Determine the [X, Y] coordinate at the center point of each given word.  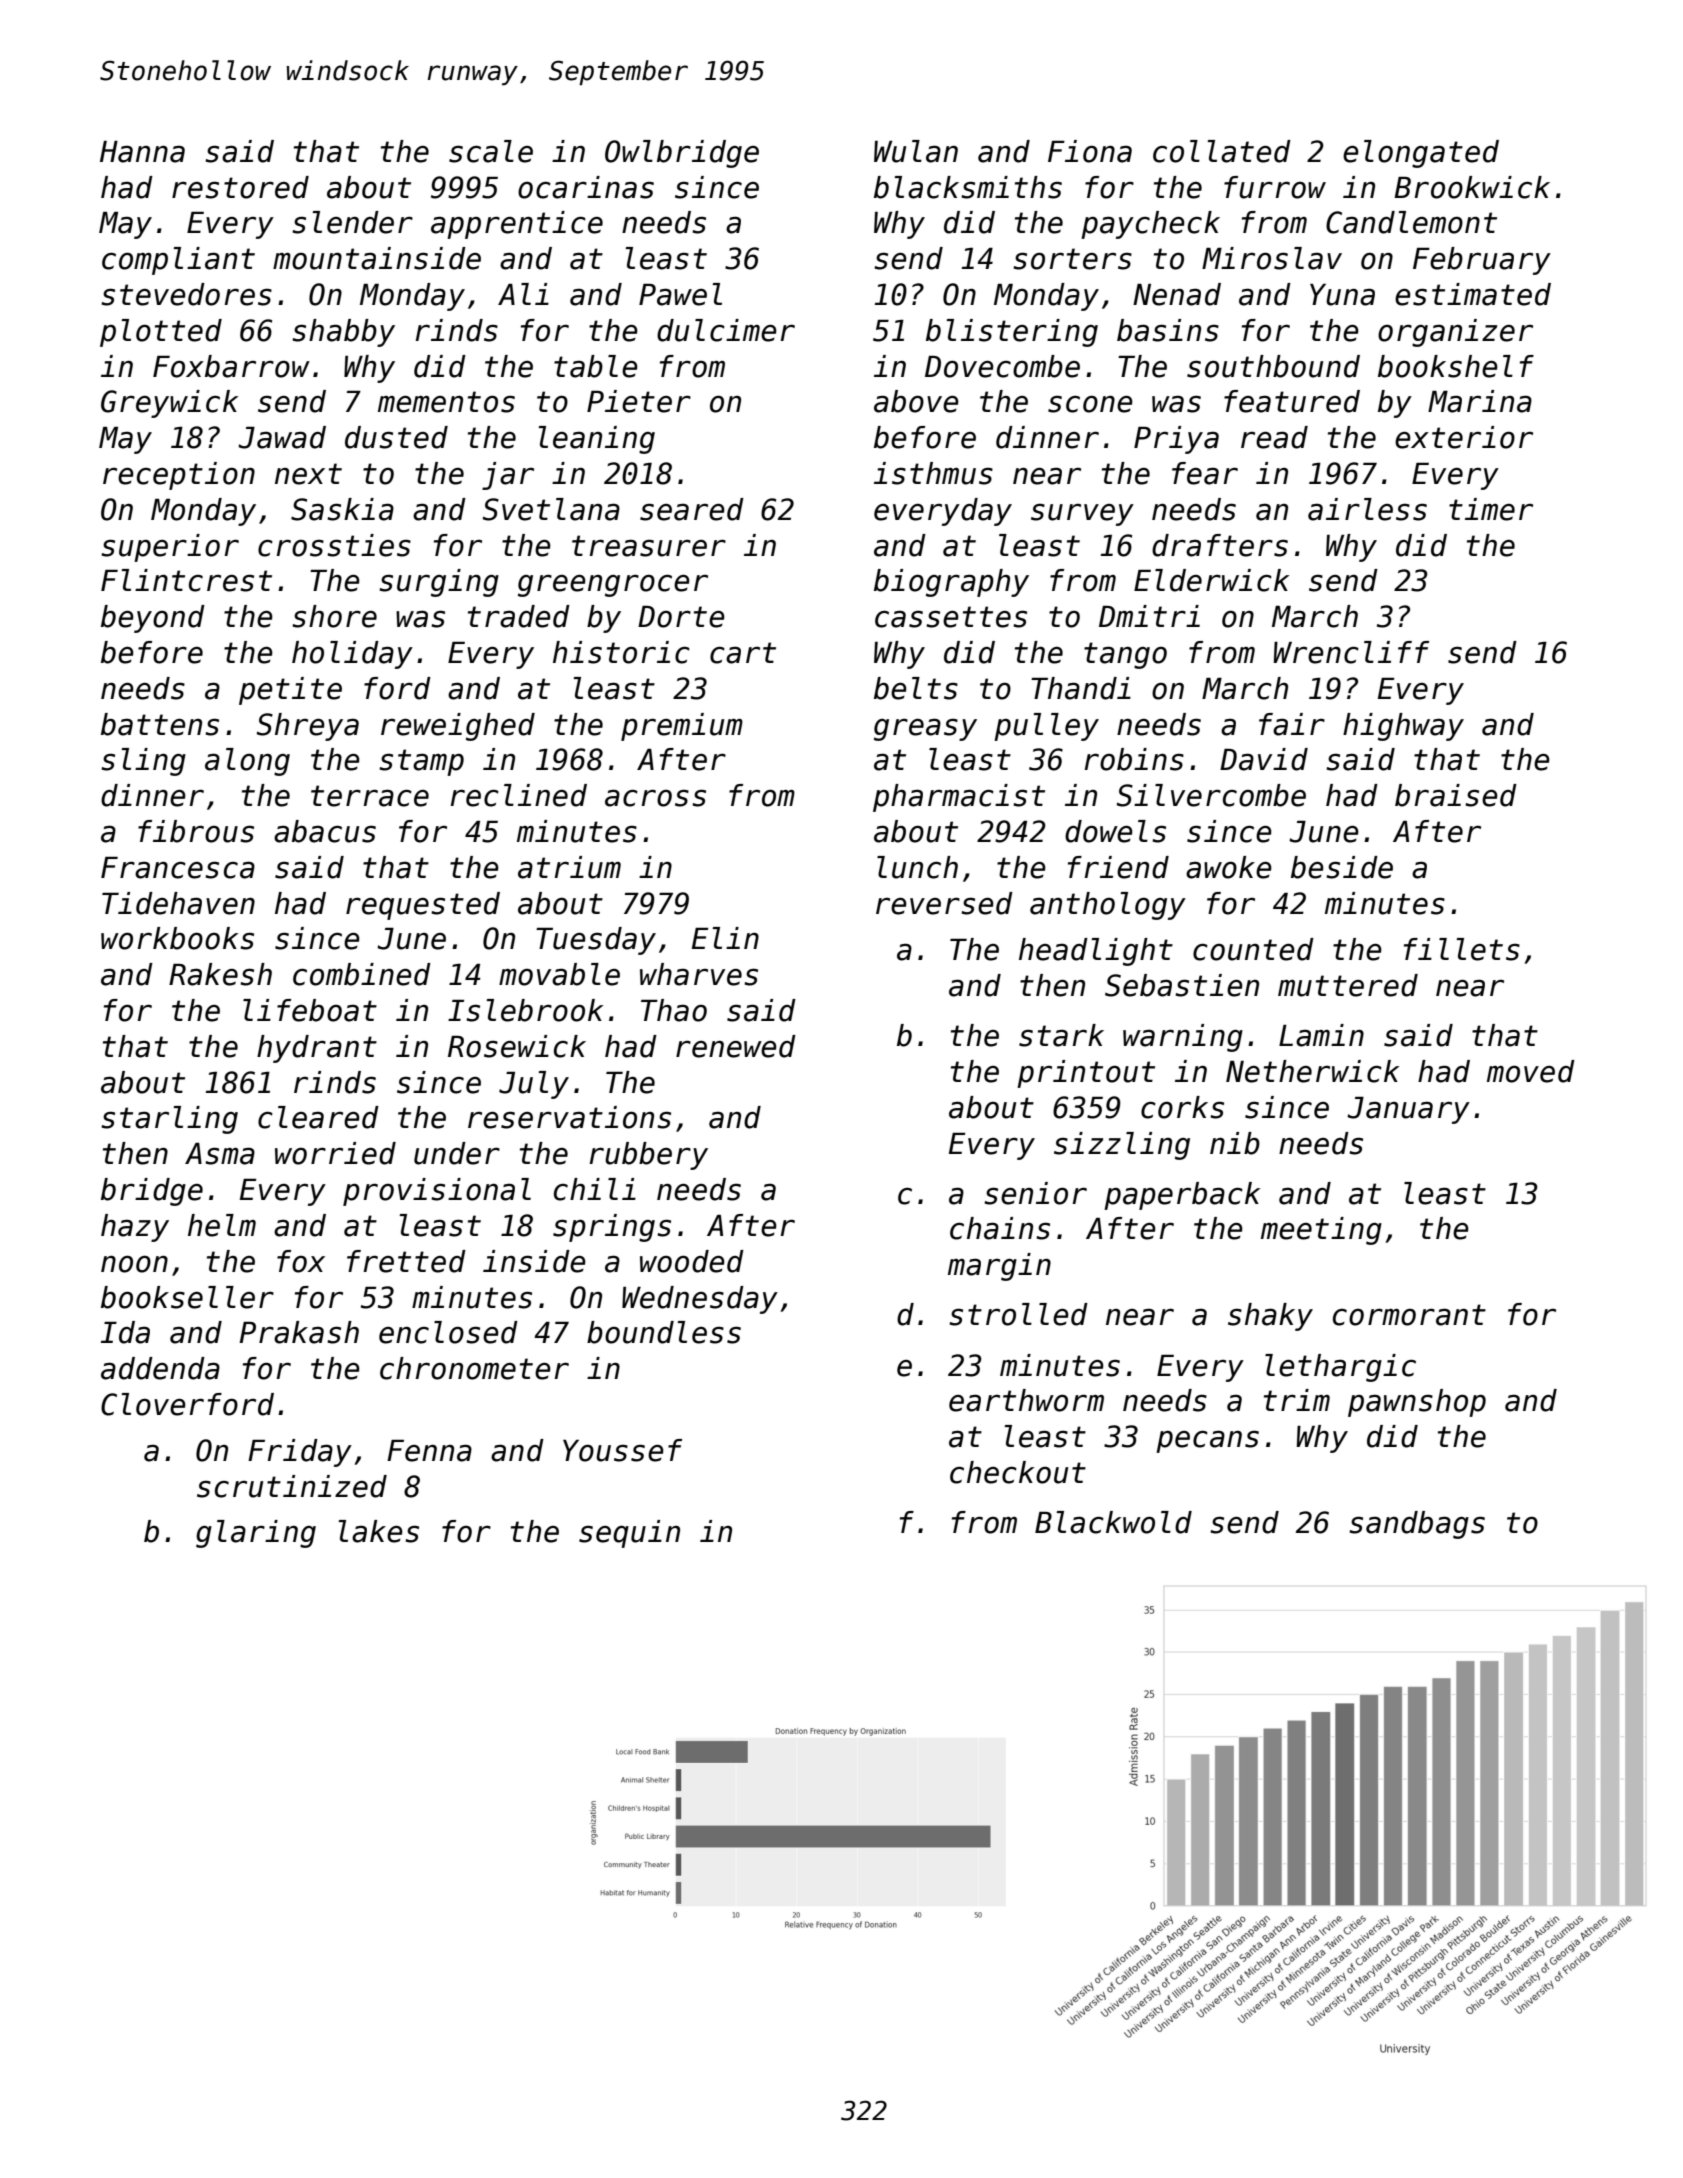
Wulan [916, 151]
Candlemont [1411, 222]
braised [1456, 795]
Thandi [1081, 688]
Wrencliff [1351, 652]
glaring [256, 1534]
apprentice [517, 225]
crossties [334, 545]
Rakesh [220, 974]
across [655, 798]
